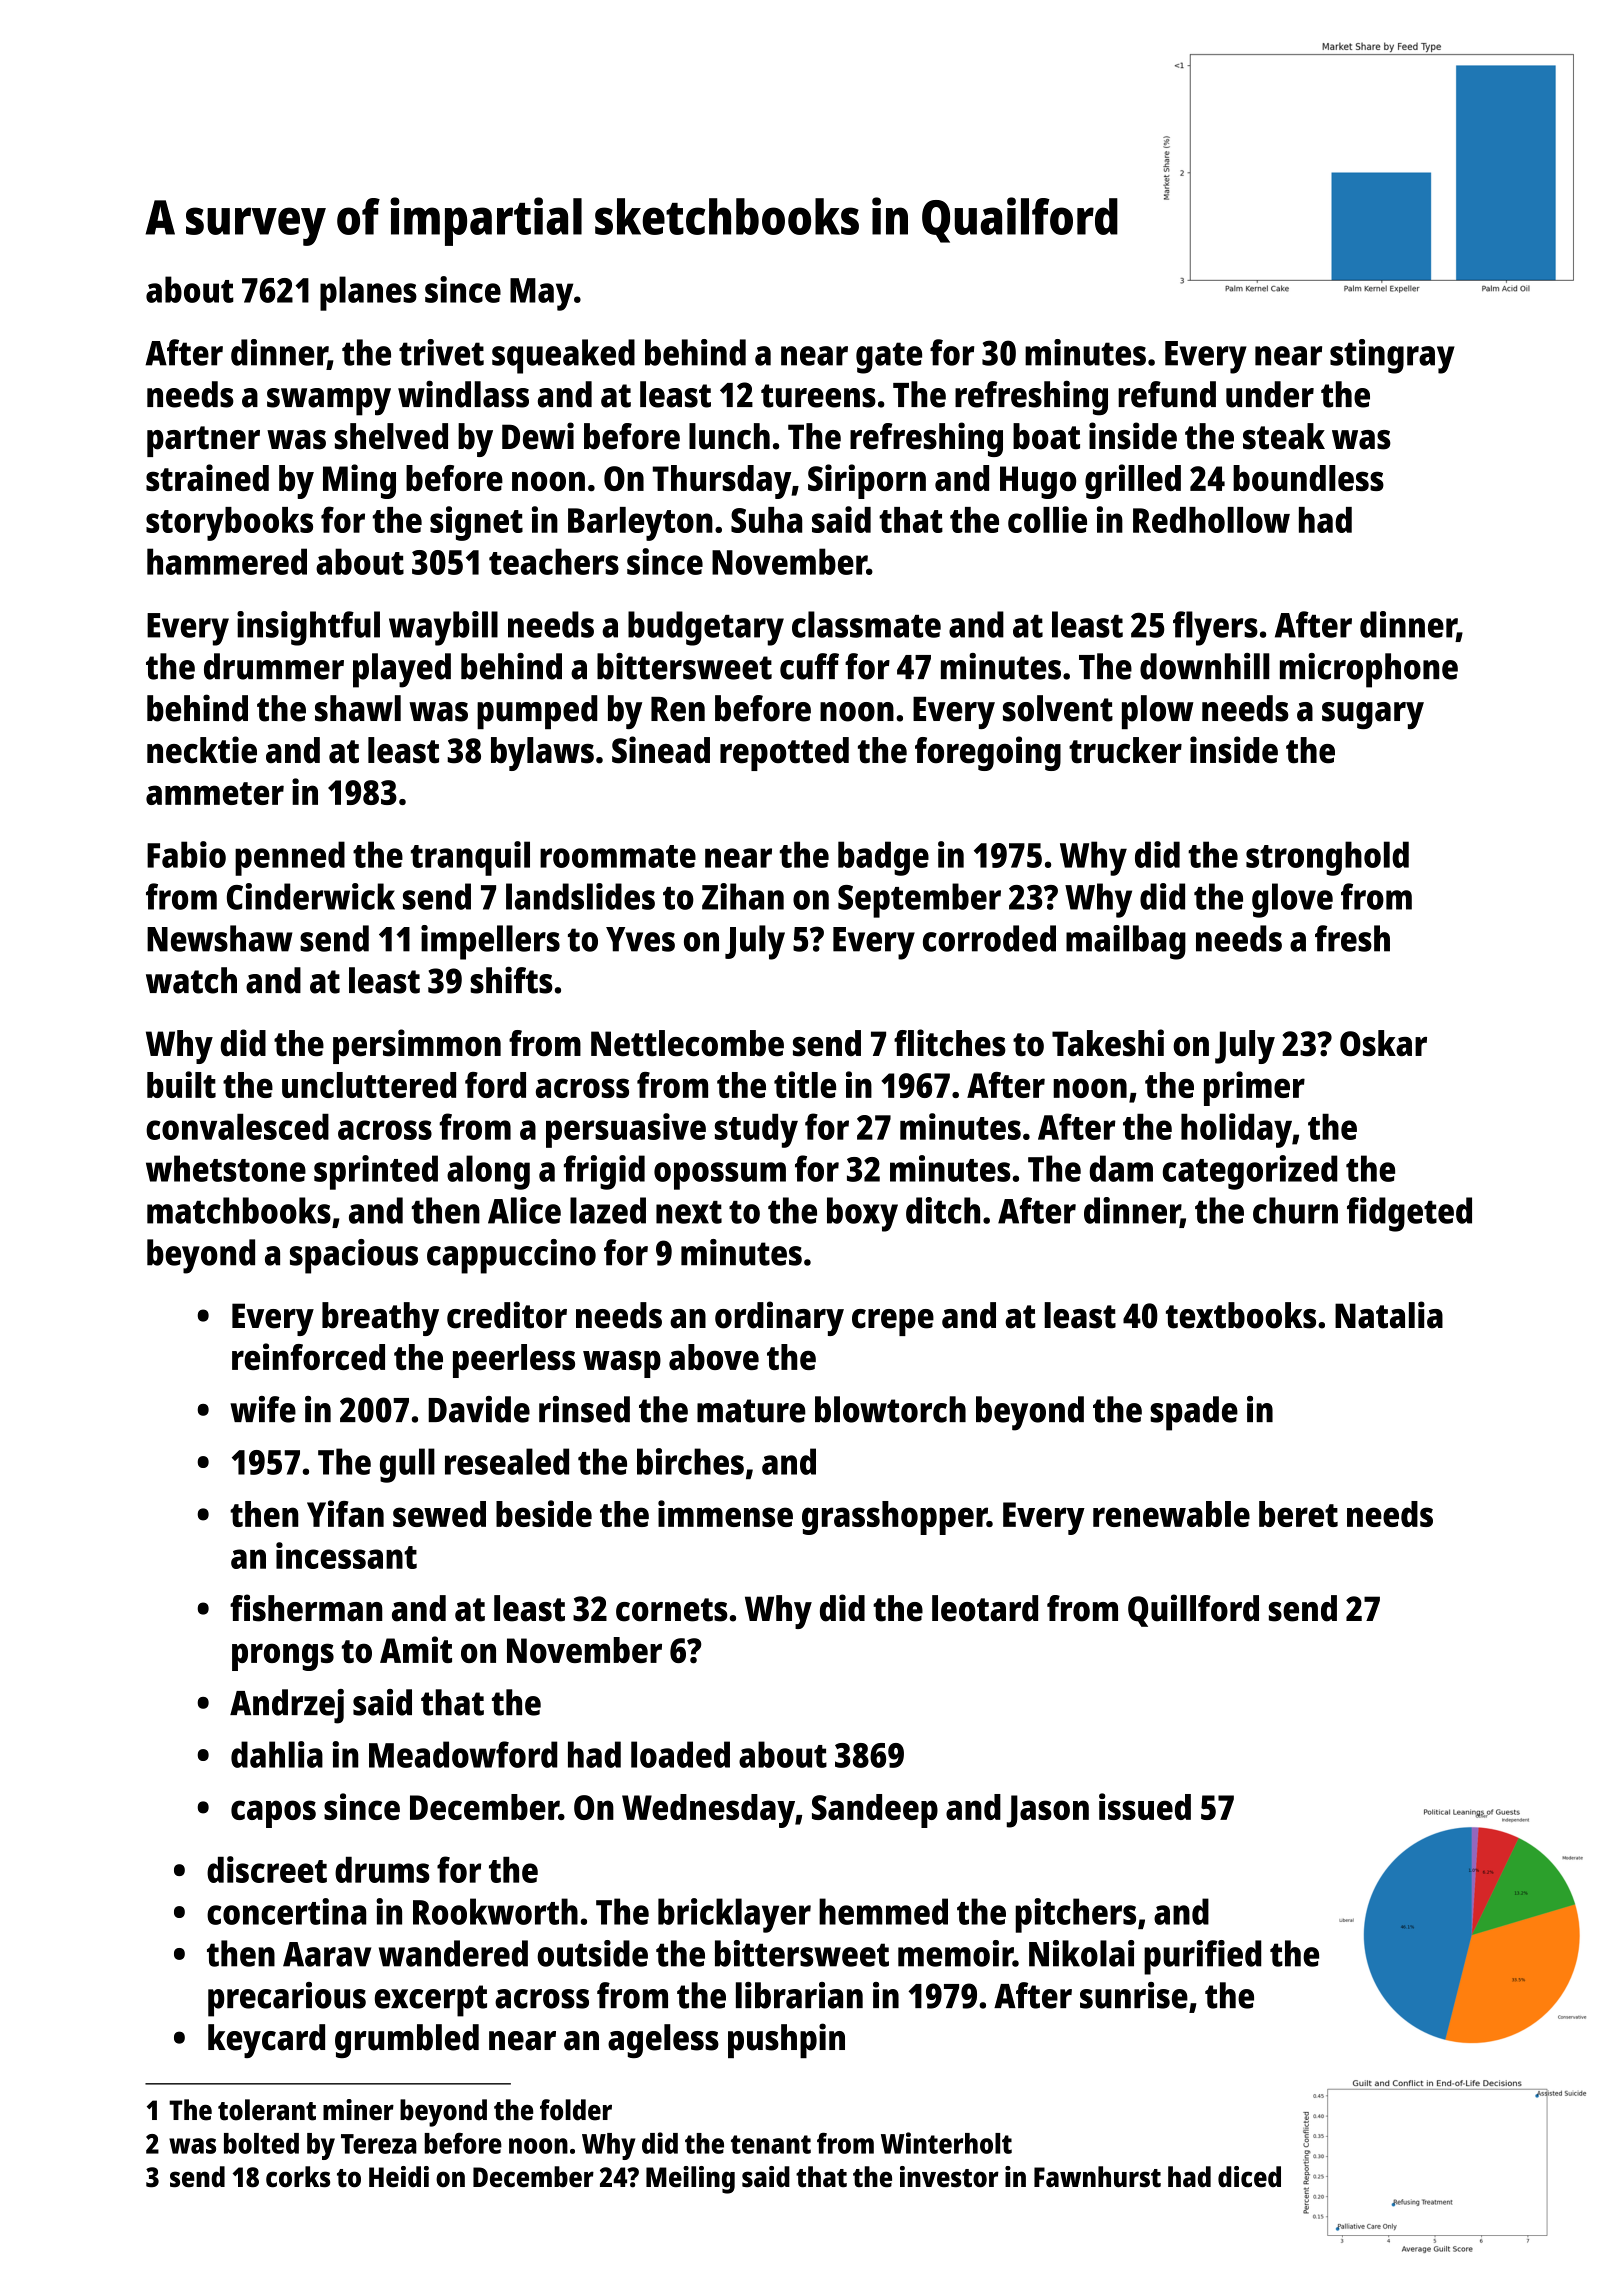 The width and height of the image is (1620, 2292). What do you see at coordinates (690, 2180) in the image?
I see `Meiling` at bounding box center [690, 2180].
